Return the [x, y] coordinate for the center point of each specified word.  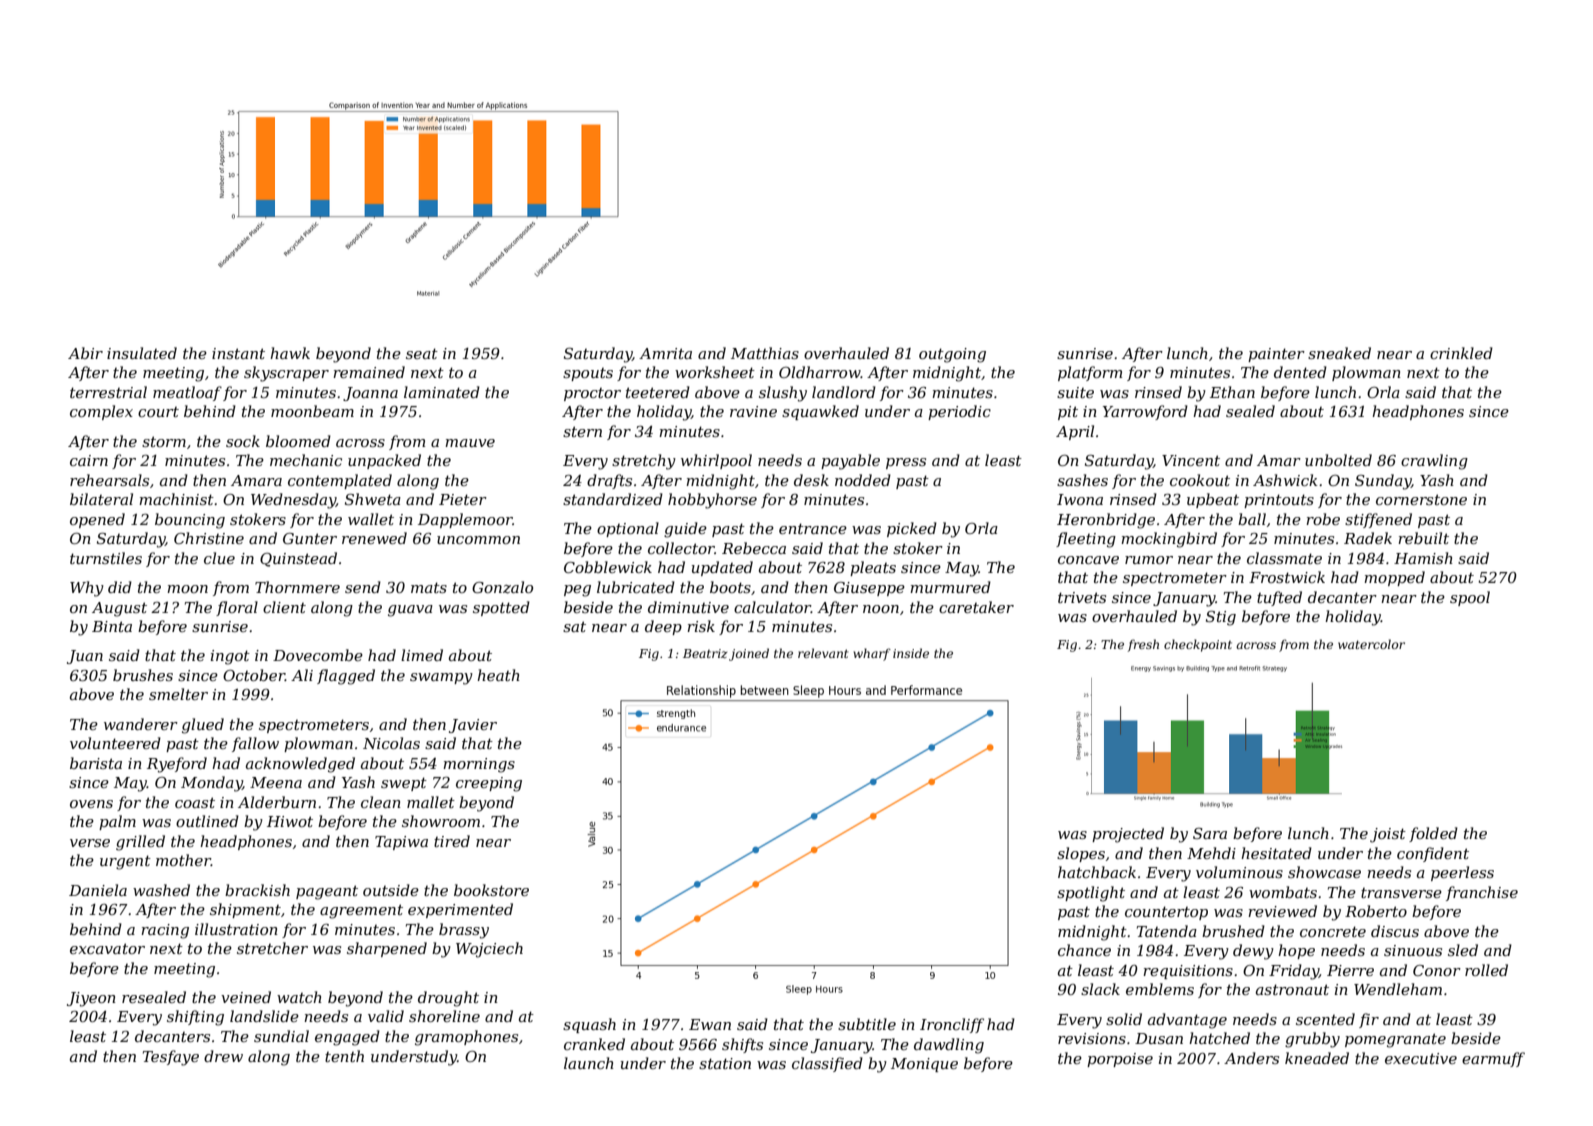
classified [827, 1064]
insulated [142, 353]
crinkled [1461, 353]
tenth [344, 1056]
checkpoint [1198, 645]
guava [410, 611]
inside [911, 653]
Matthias [765, 353]
